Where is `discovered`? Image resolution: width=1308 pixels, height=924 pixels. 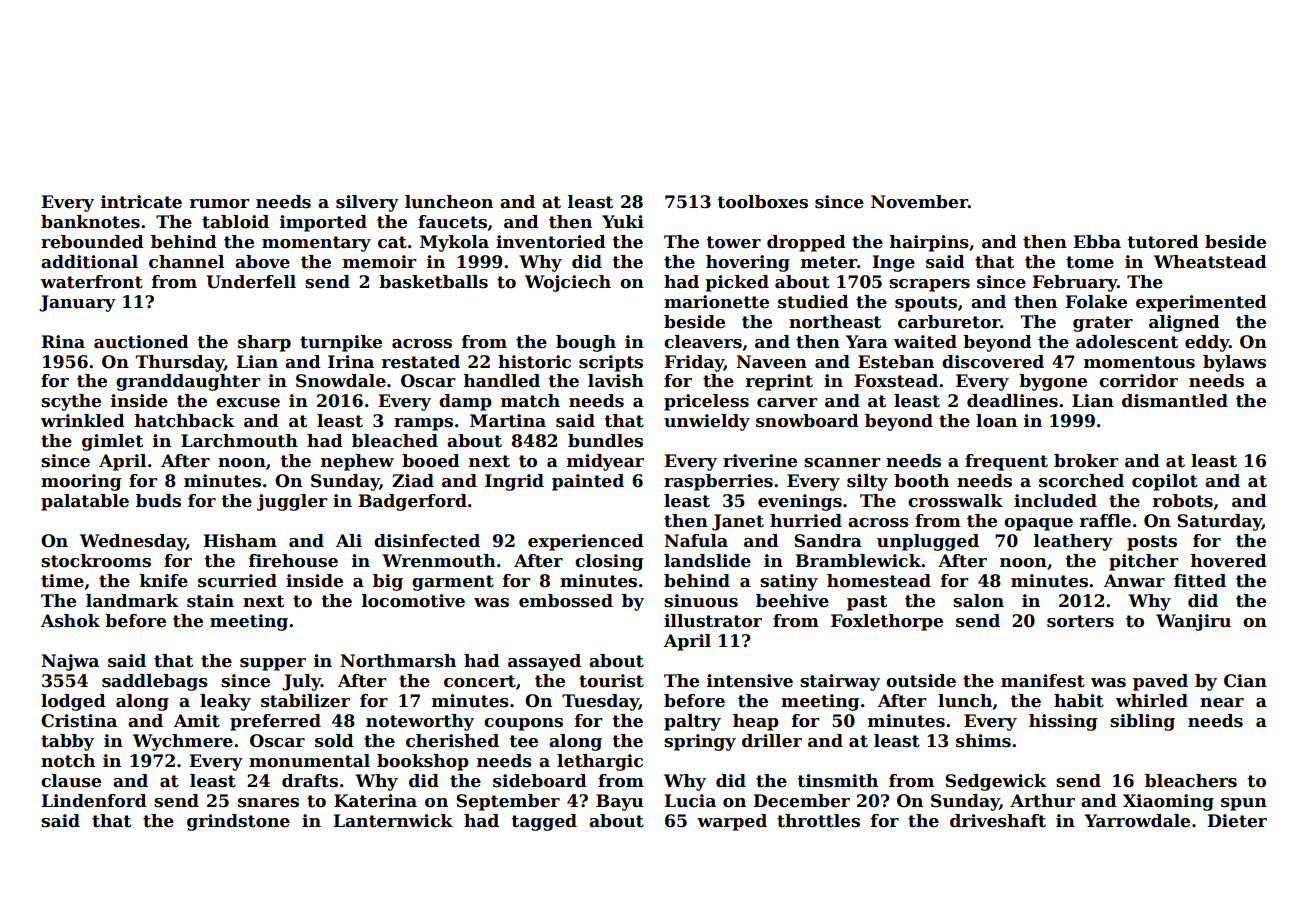
discovered is located at coordinates (993, 362).
